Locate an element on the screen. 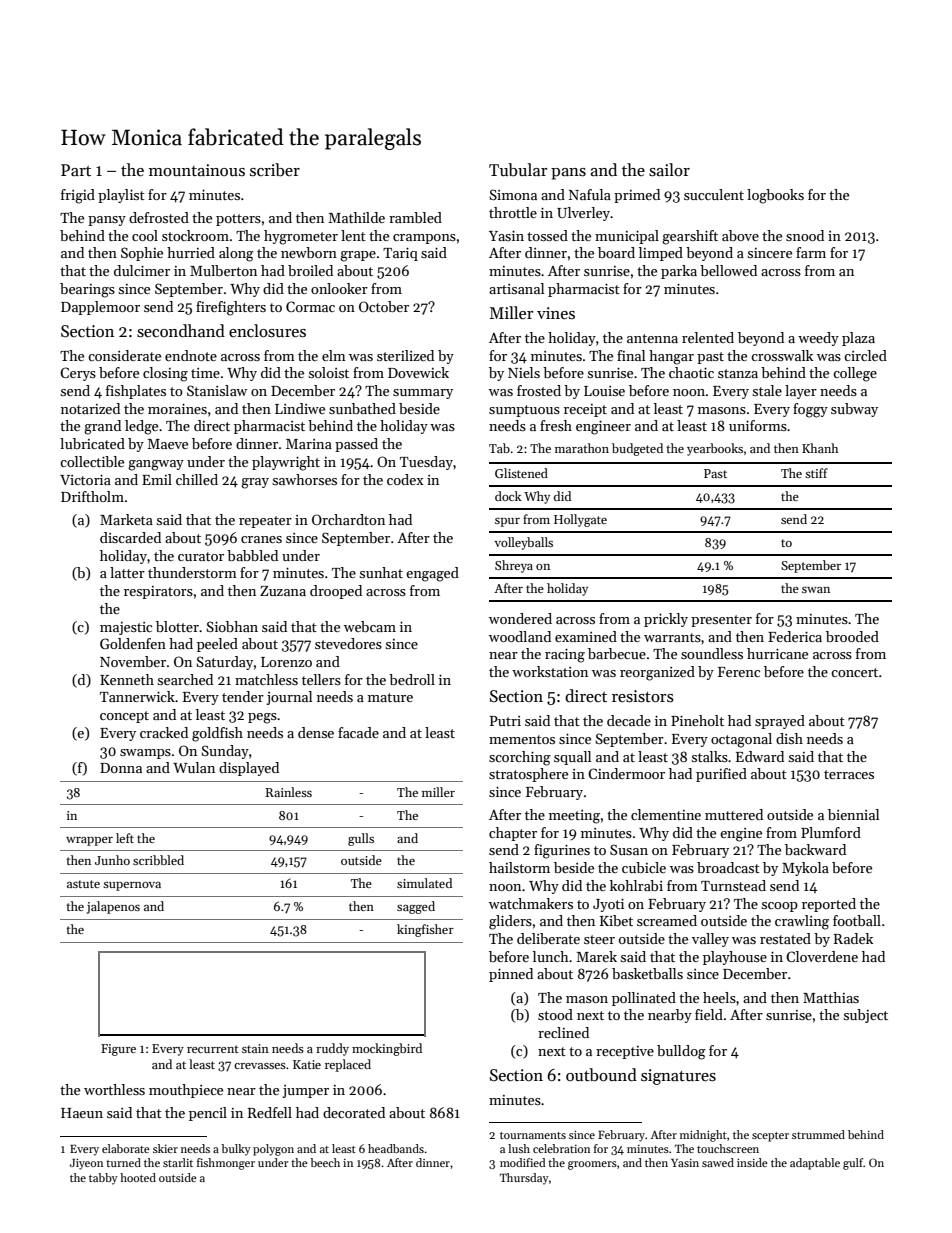 The width and height of the screenshot is (952, 1233). snood is located at coordinates (805, 235).
